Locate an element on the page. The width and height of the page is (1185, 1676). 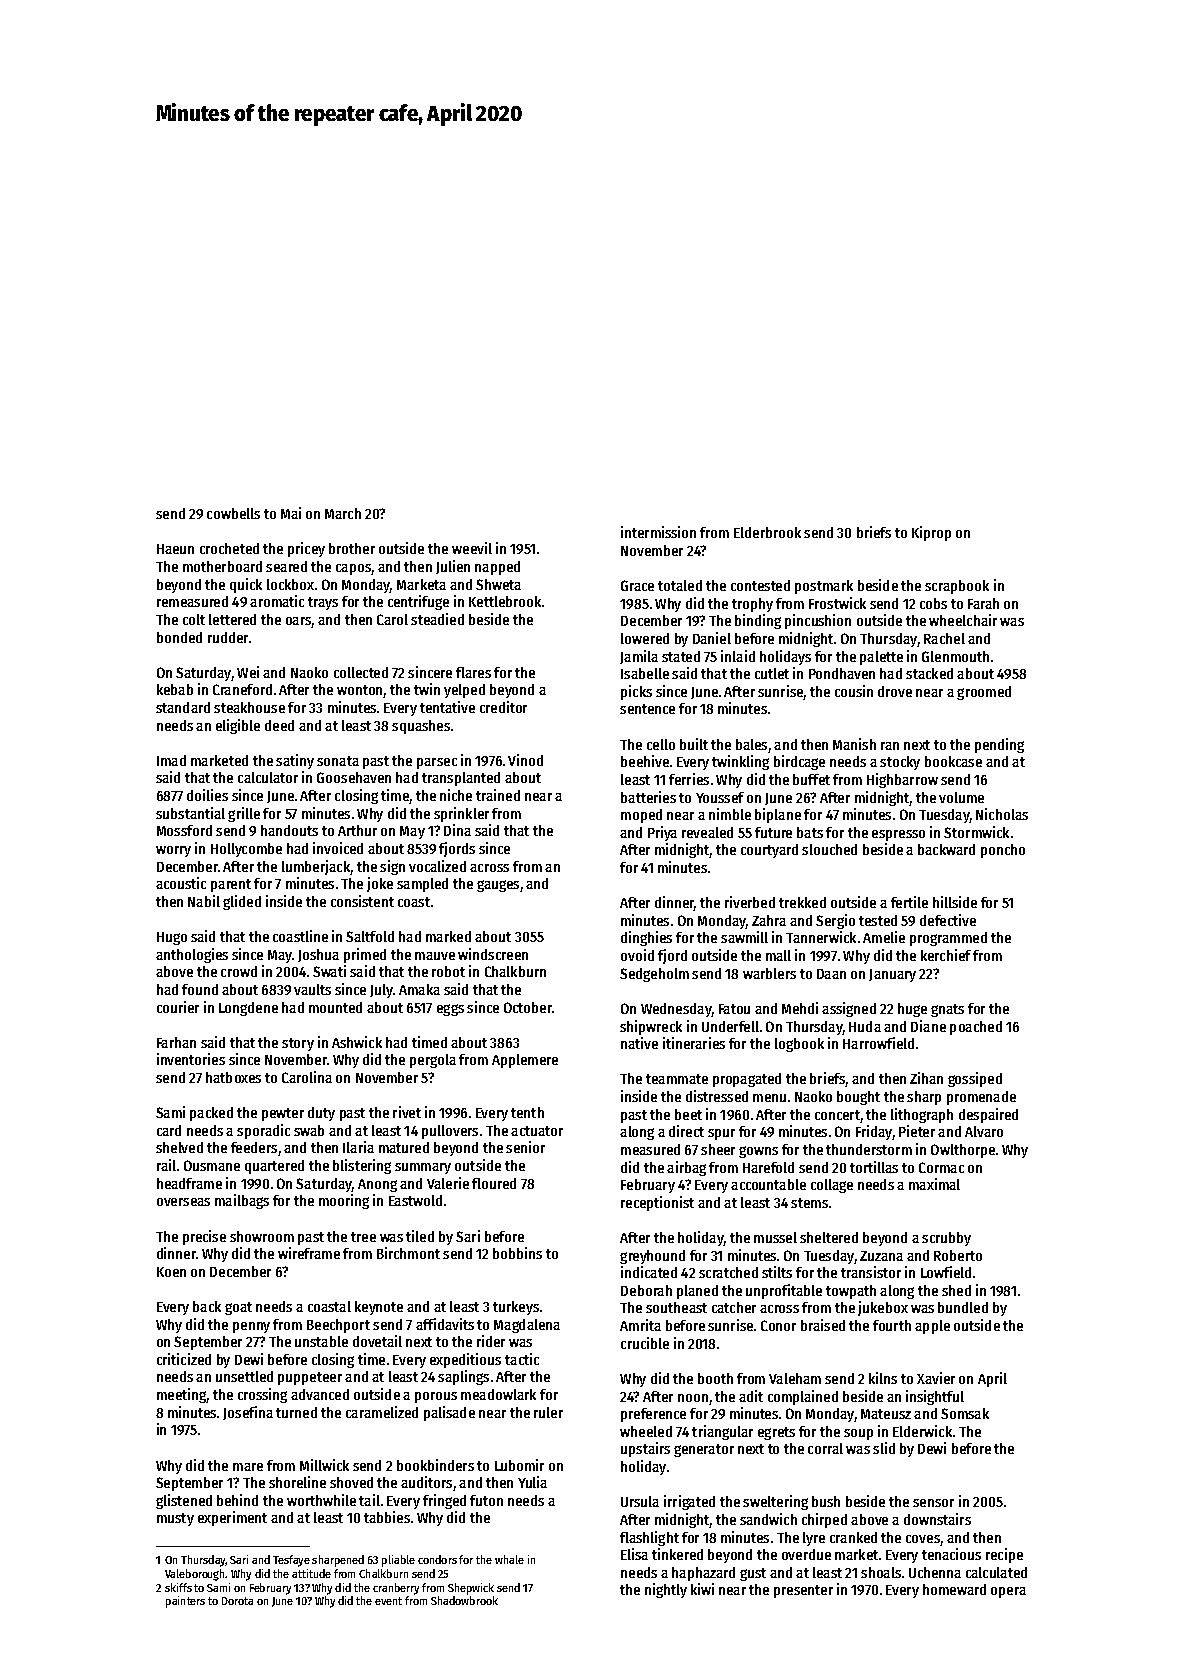
Harrowfield is located at coordinates (878, 1043).
